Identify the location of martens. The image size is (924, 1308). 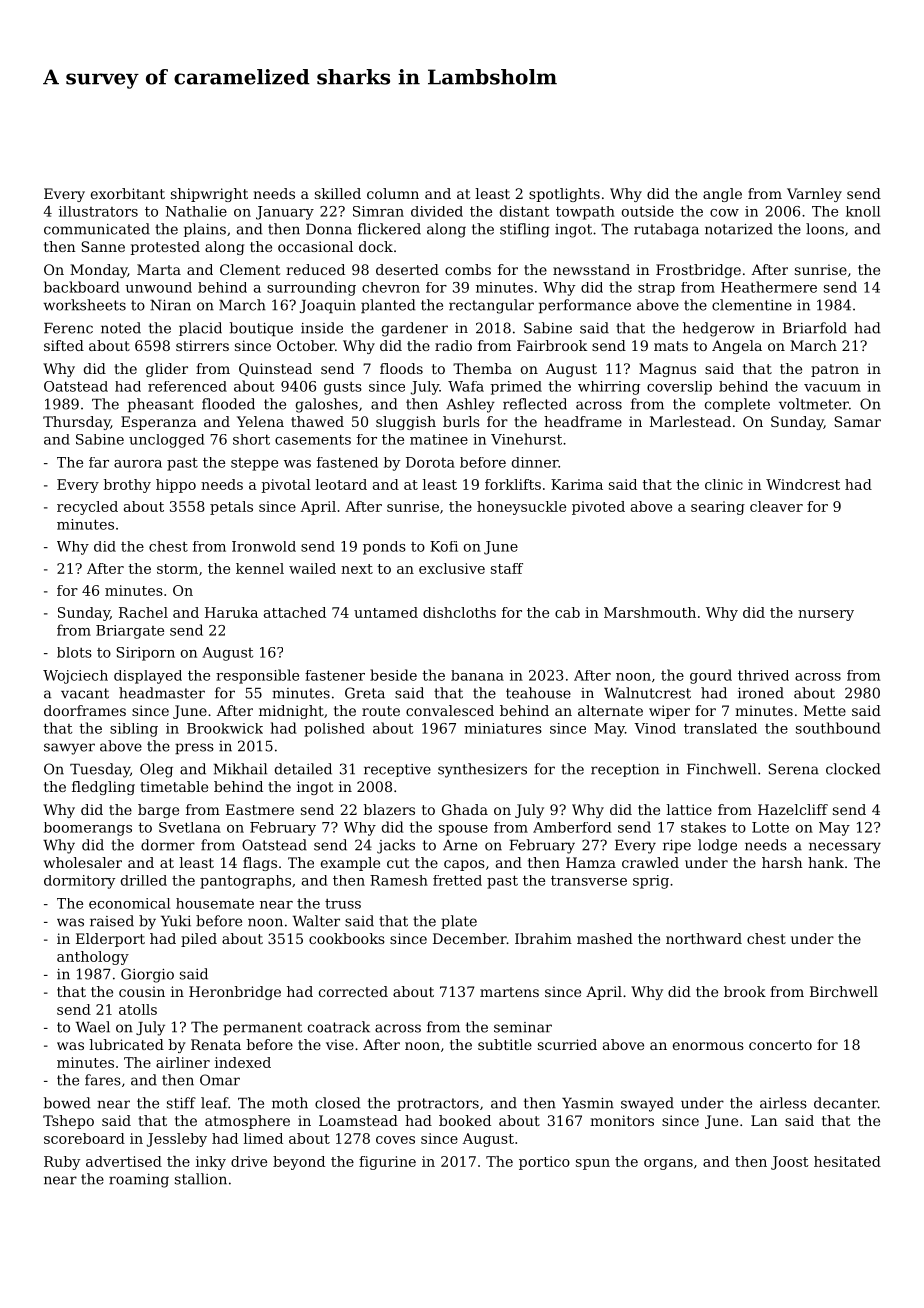
(509, 992).
